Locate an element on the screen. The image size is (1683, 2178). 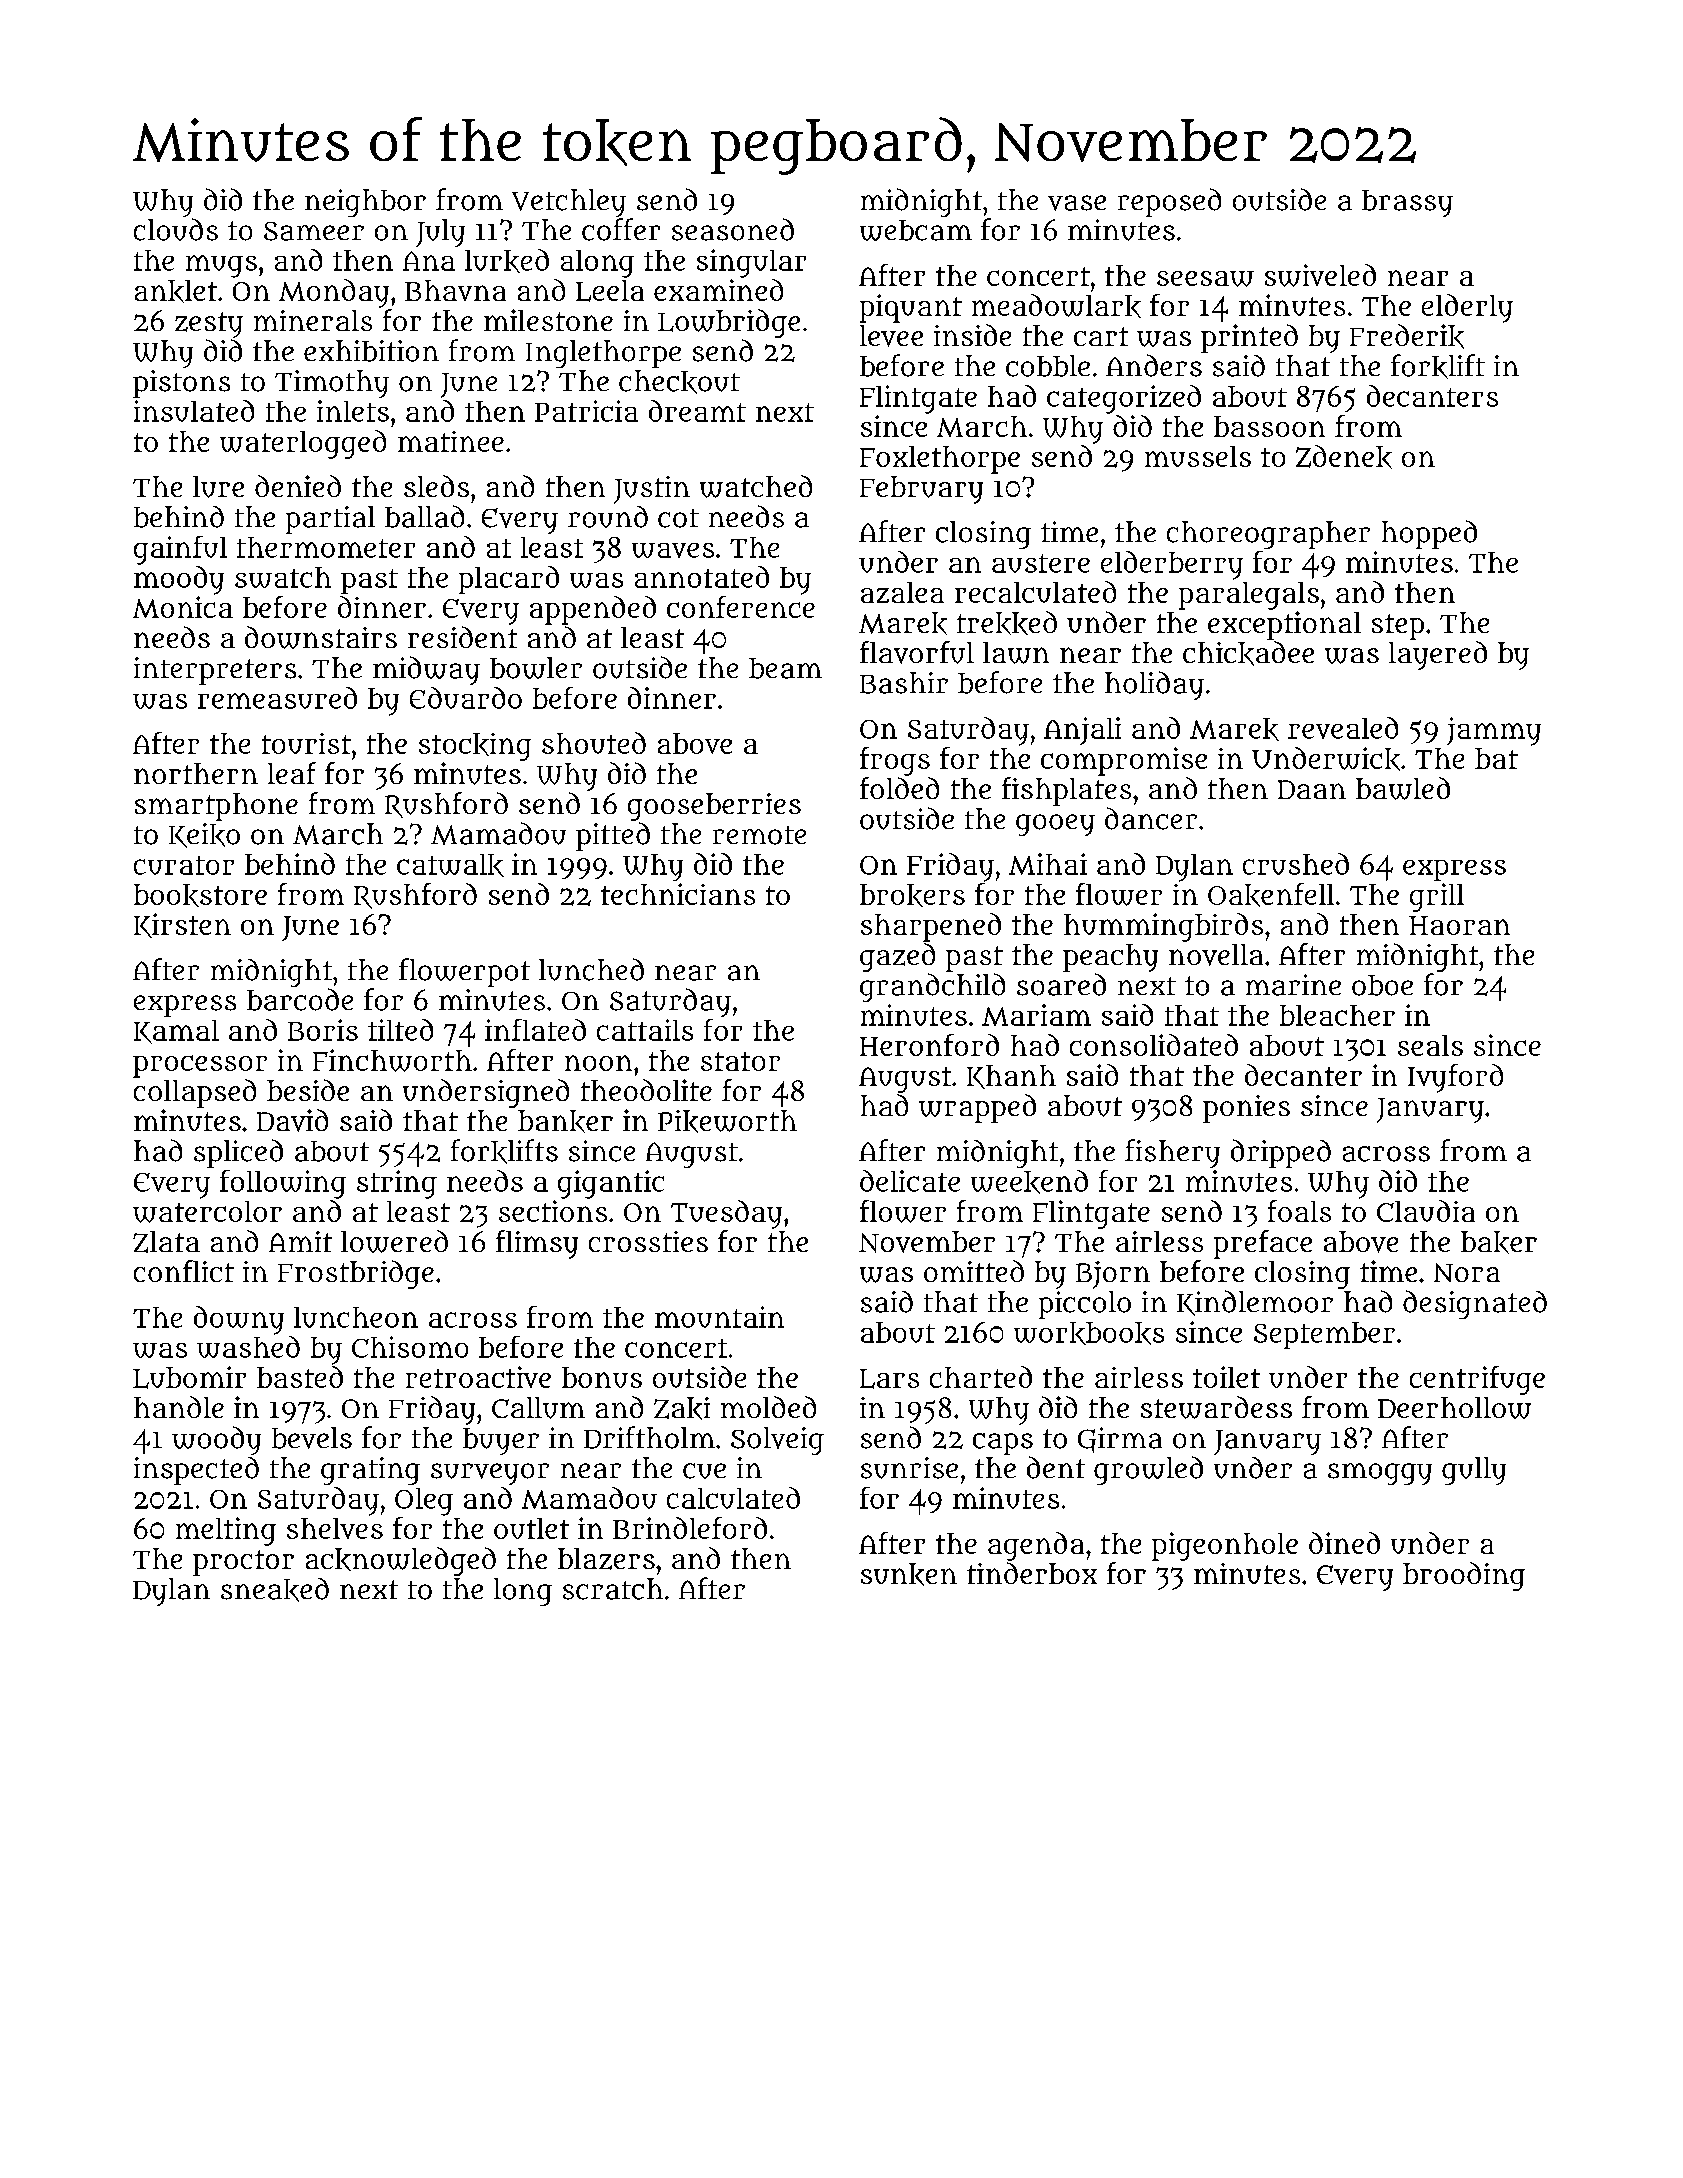
stator is located at coordinates (740, 1061).
